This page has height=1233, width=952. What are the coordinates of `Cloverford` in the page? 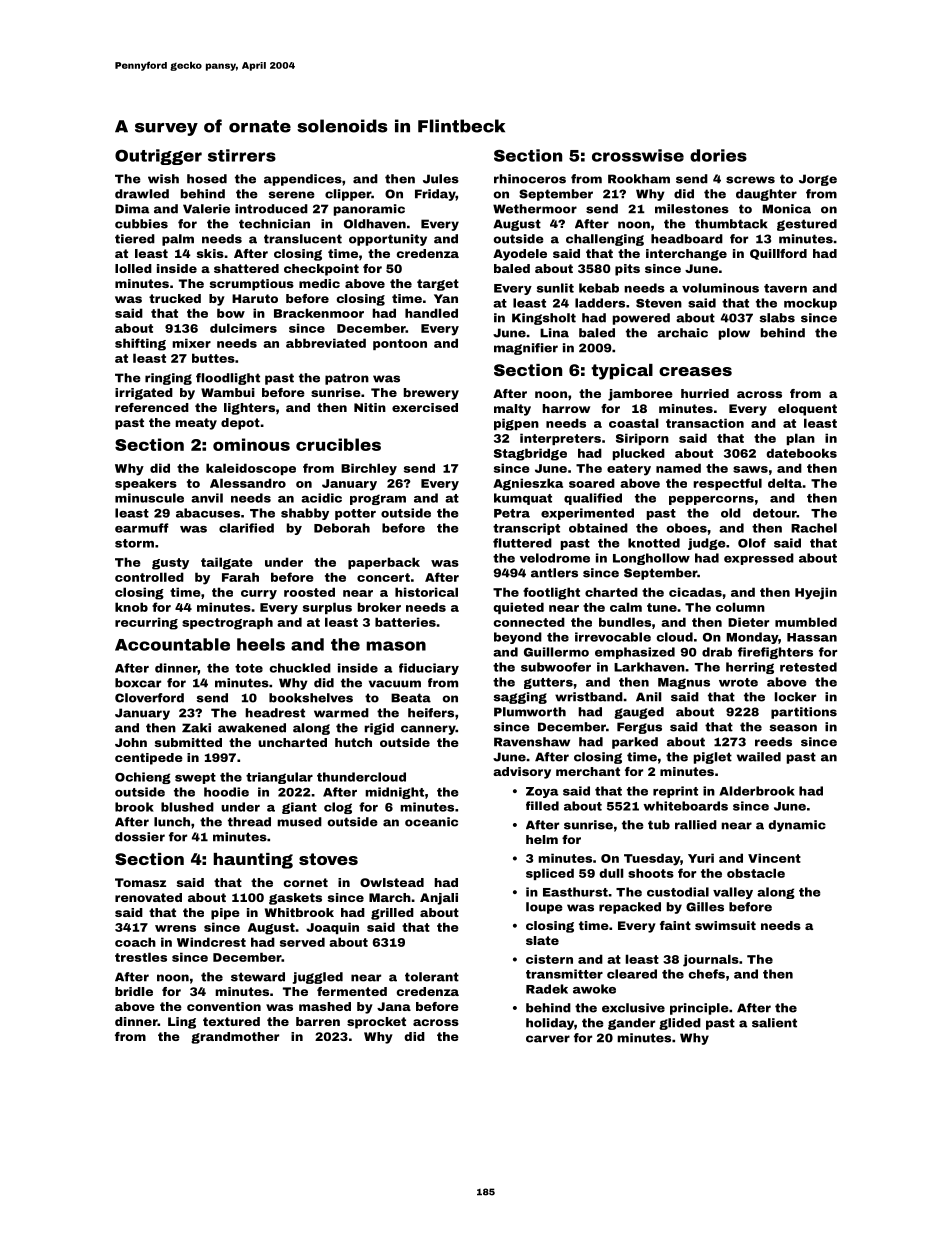 It's located at (149, 698).
